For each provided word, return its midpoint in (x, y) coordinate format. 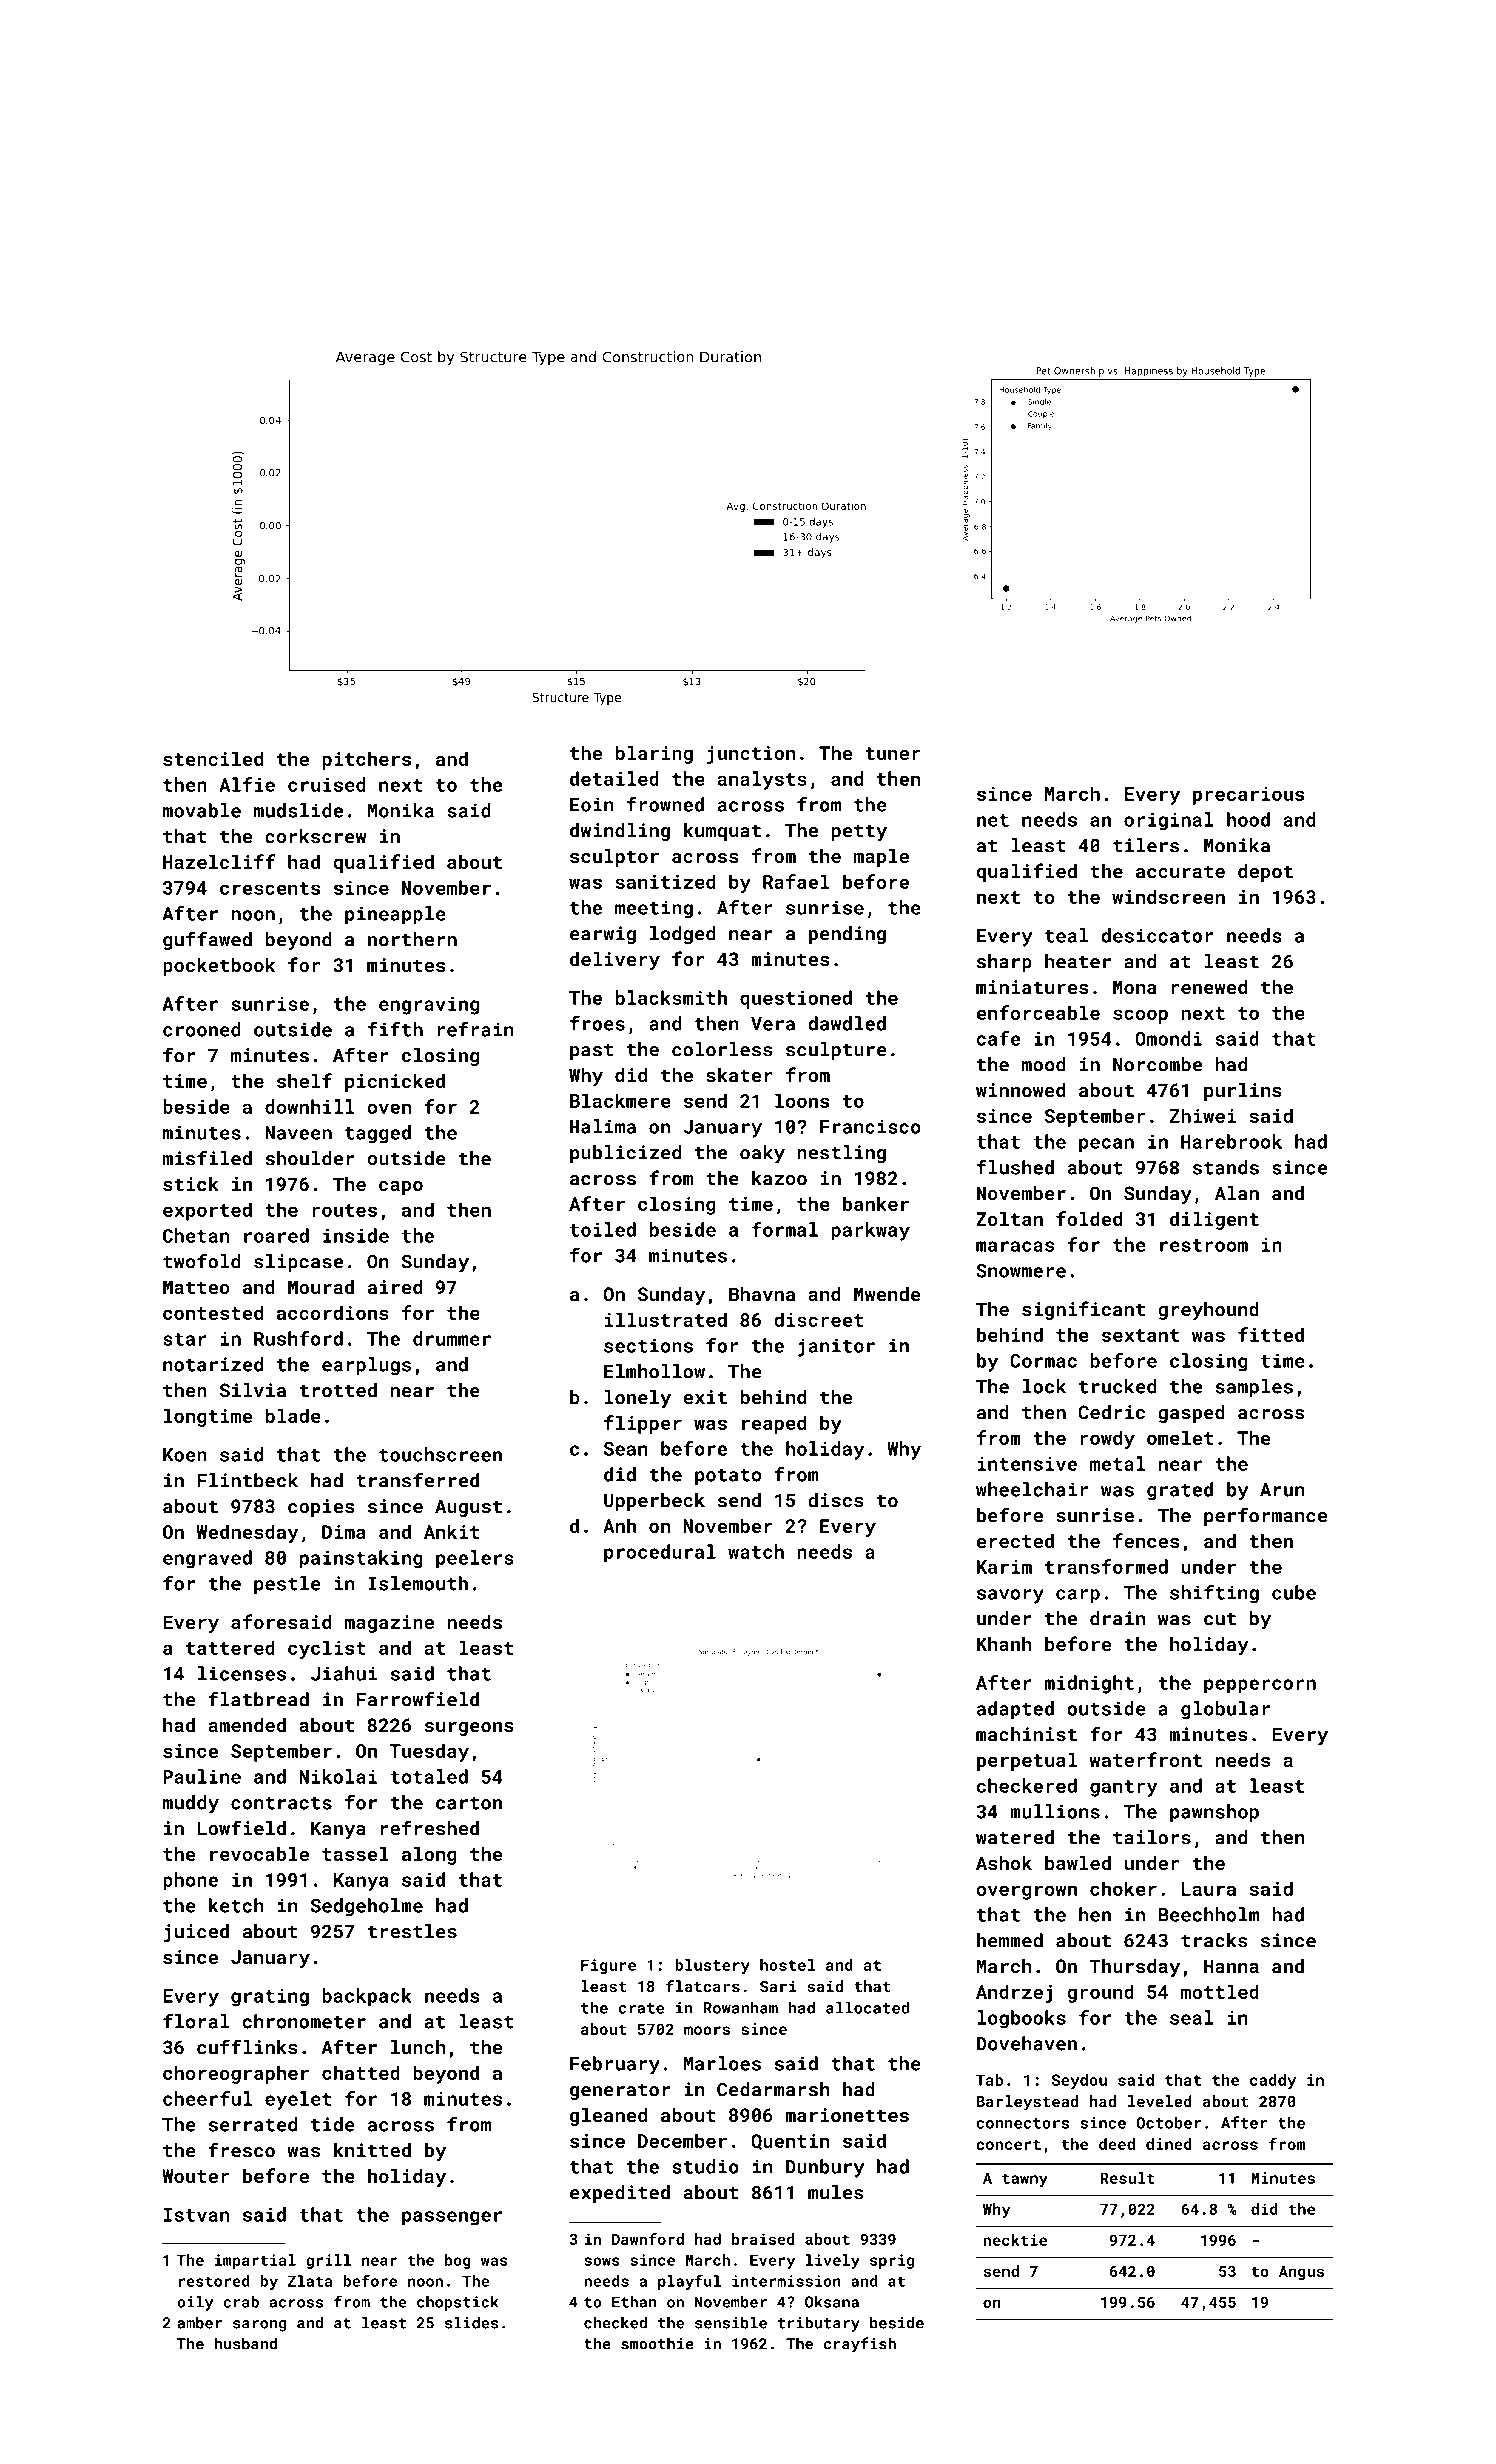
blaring (654, 754)
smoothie (657, 2343)
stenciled (213, 758)
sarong (260, 2326)
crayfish (860, 2345)
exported (207, 1211)
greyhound (1208, 1311)
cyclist (327, 1649)
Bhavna (762, 1294)
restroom (1204, 1245)
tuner (892, 753)
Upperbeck (654, 1502)
